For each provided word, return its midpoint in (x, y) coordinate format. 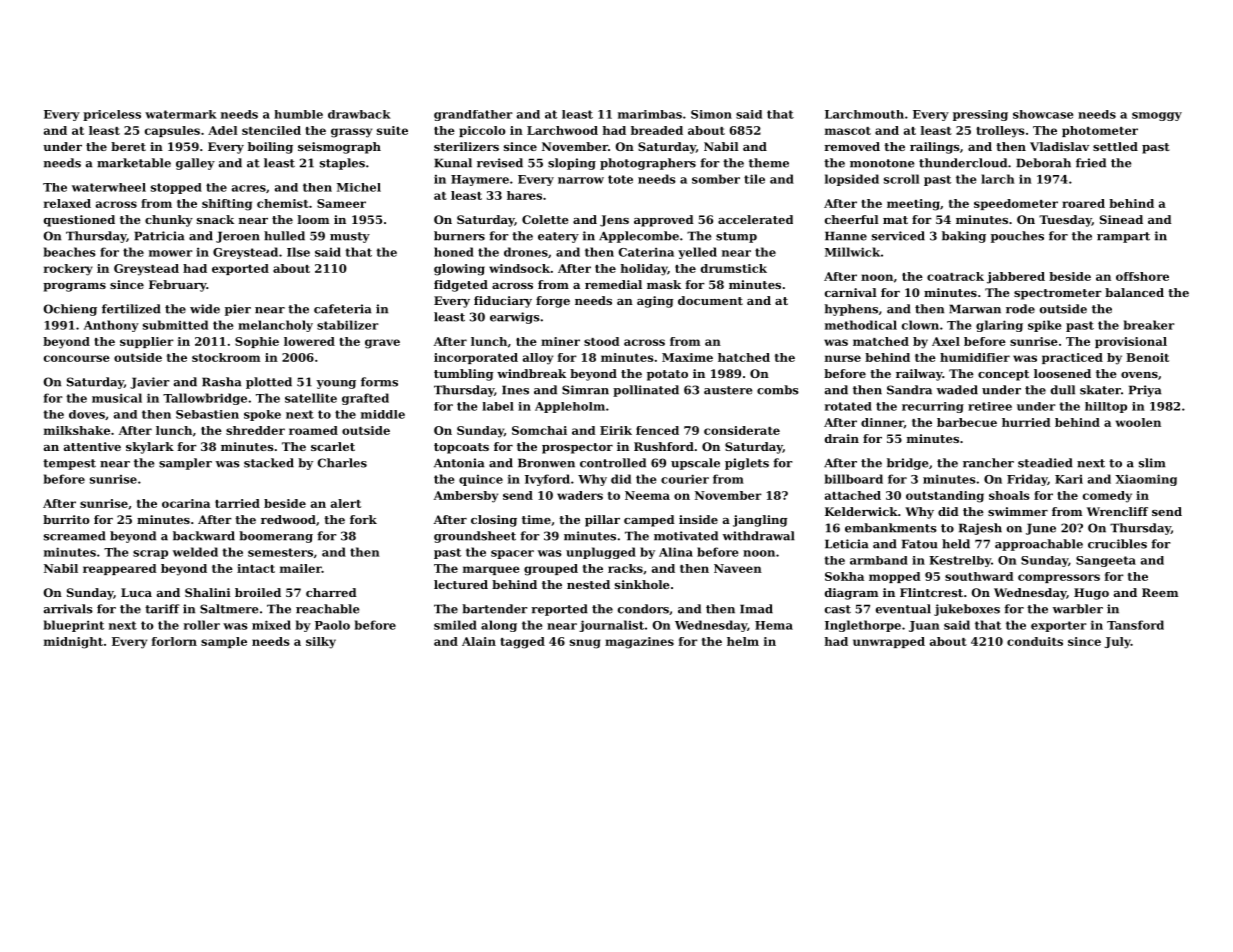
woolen (1138, 422)
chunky (169, 221)
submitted (175, 325)
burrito (66, 519)
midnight (73, 643)
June (1041, 529)
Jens (614, 221)
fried (1091, 163)
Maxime (687, 357)
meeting (913, 205)
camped (649, 521)
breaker (1149, 325)
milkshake (77, 430)
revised (500, 163)
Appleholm (570, 407)
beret (128, 146)
